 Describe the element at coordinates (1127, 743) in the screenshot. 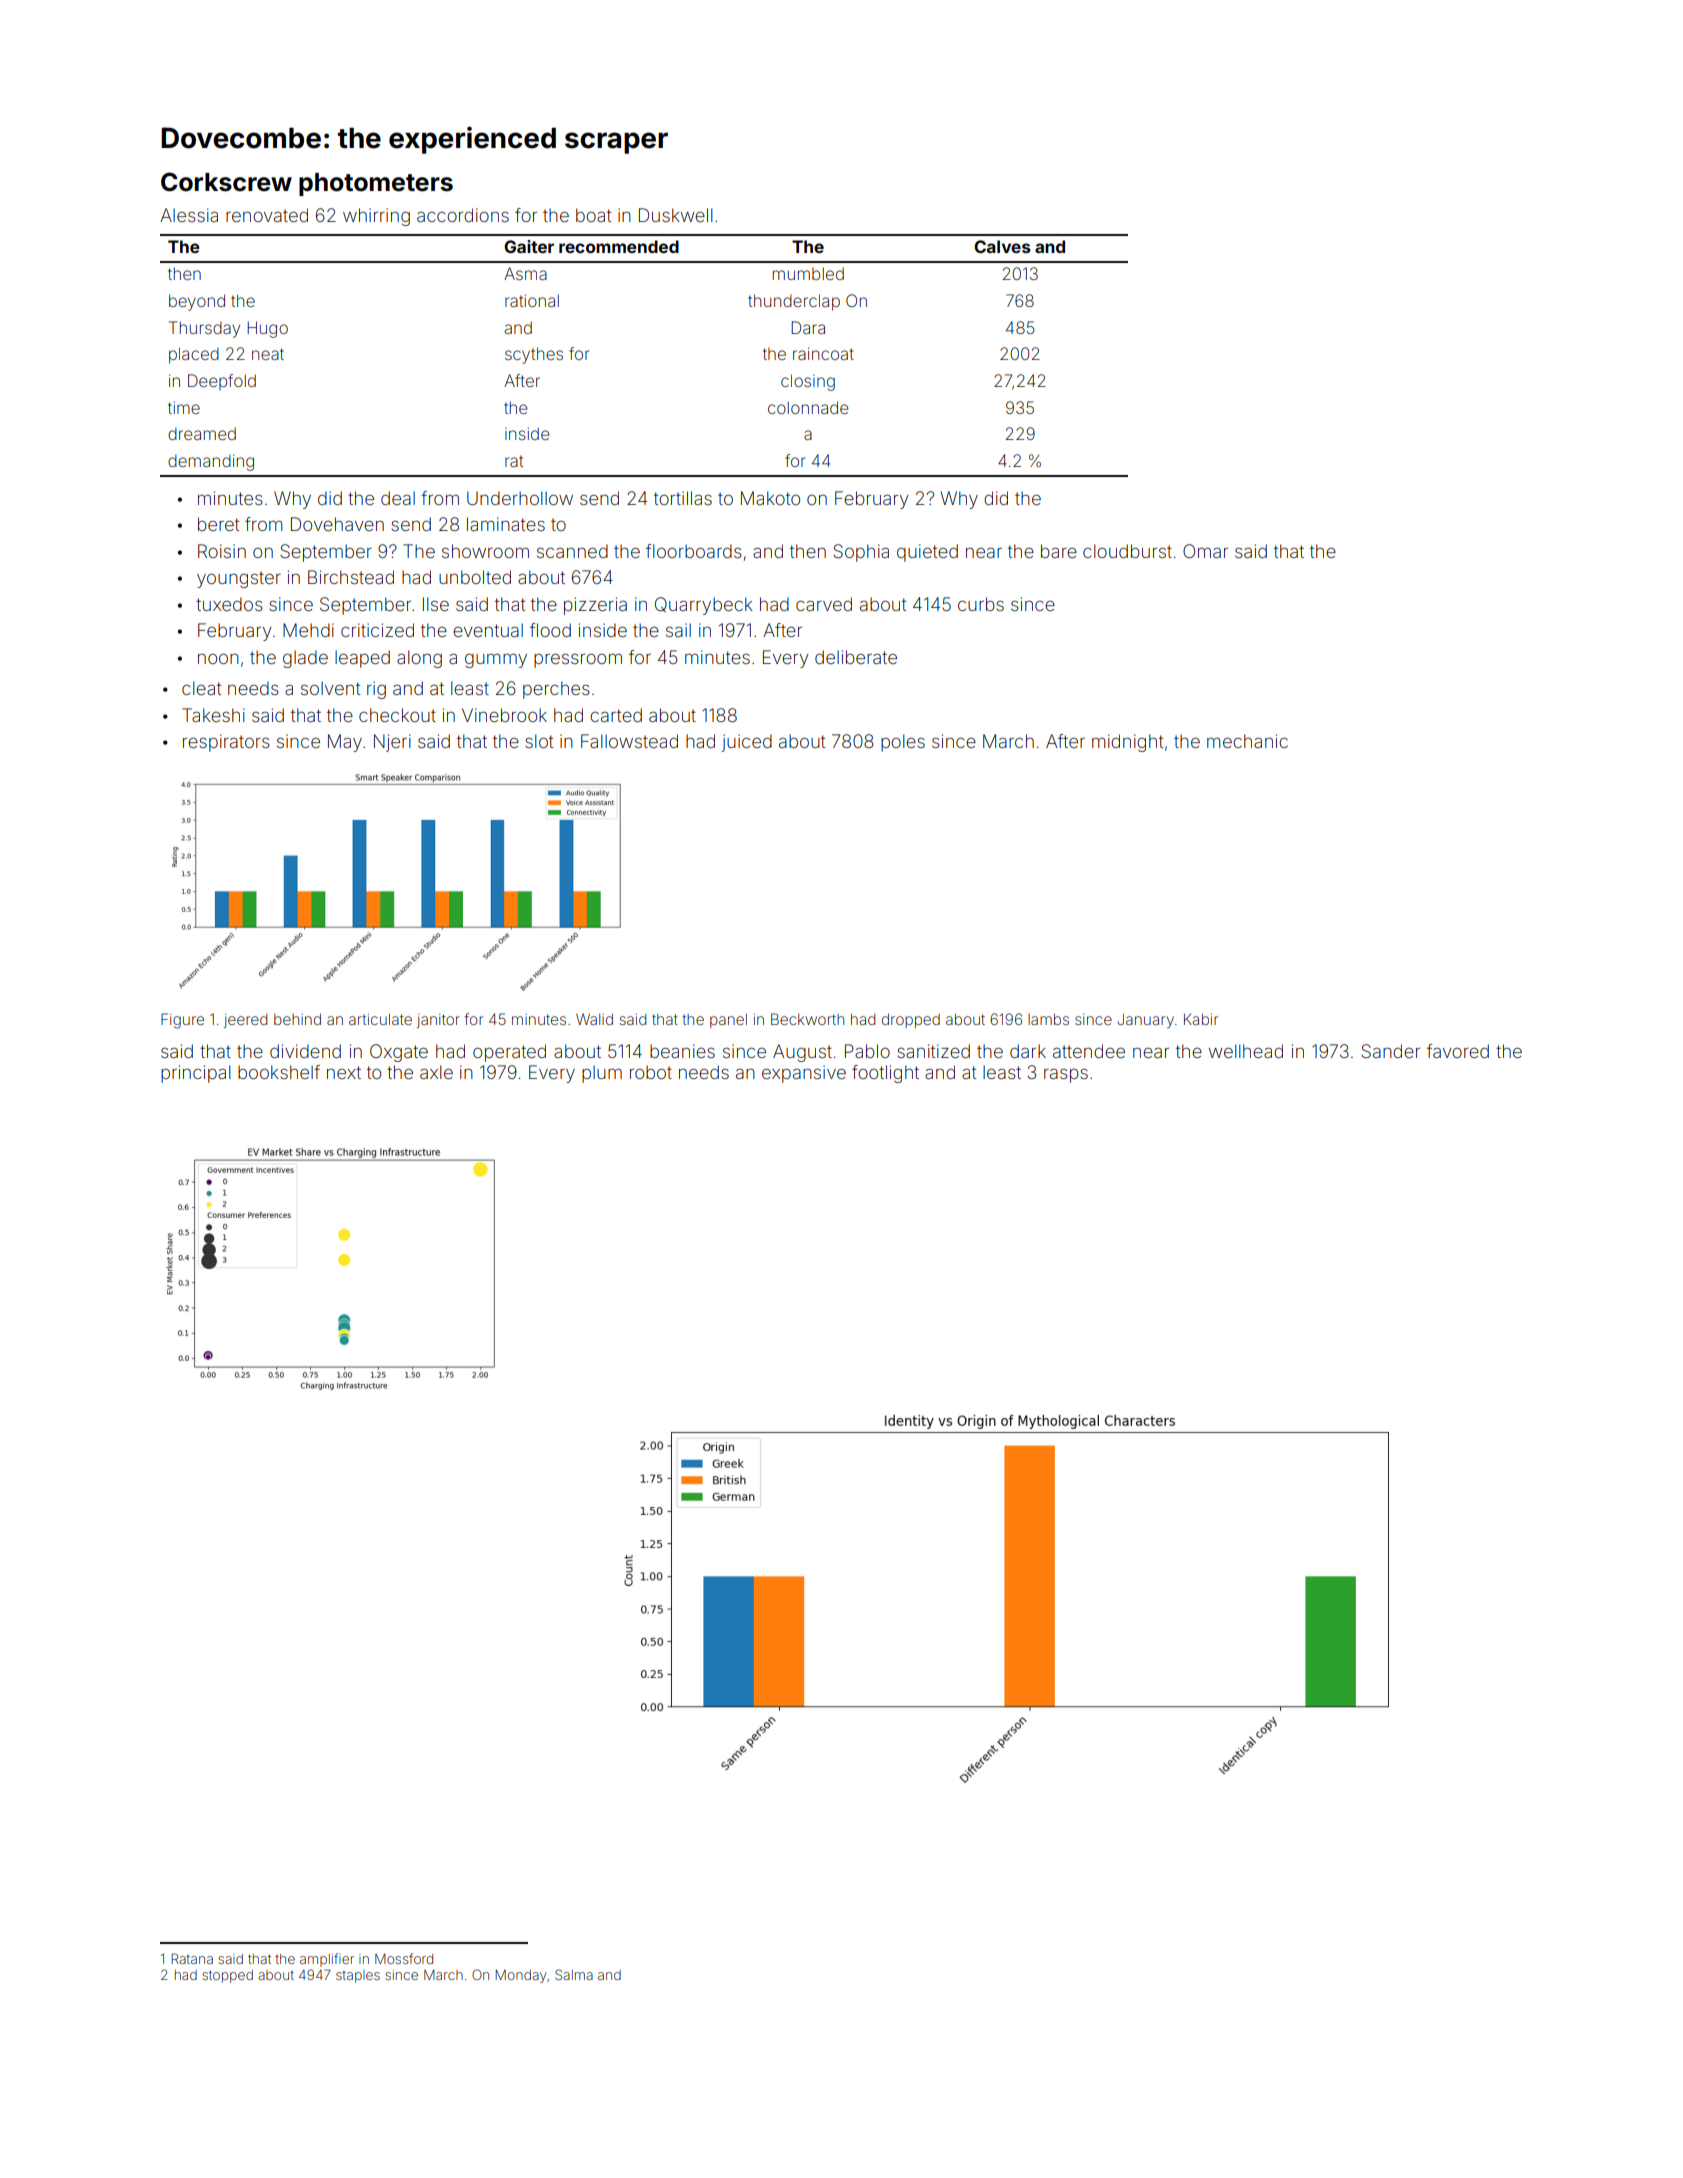

I see `midnight` at that location.
